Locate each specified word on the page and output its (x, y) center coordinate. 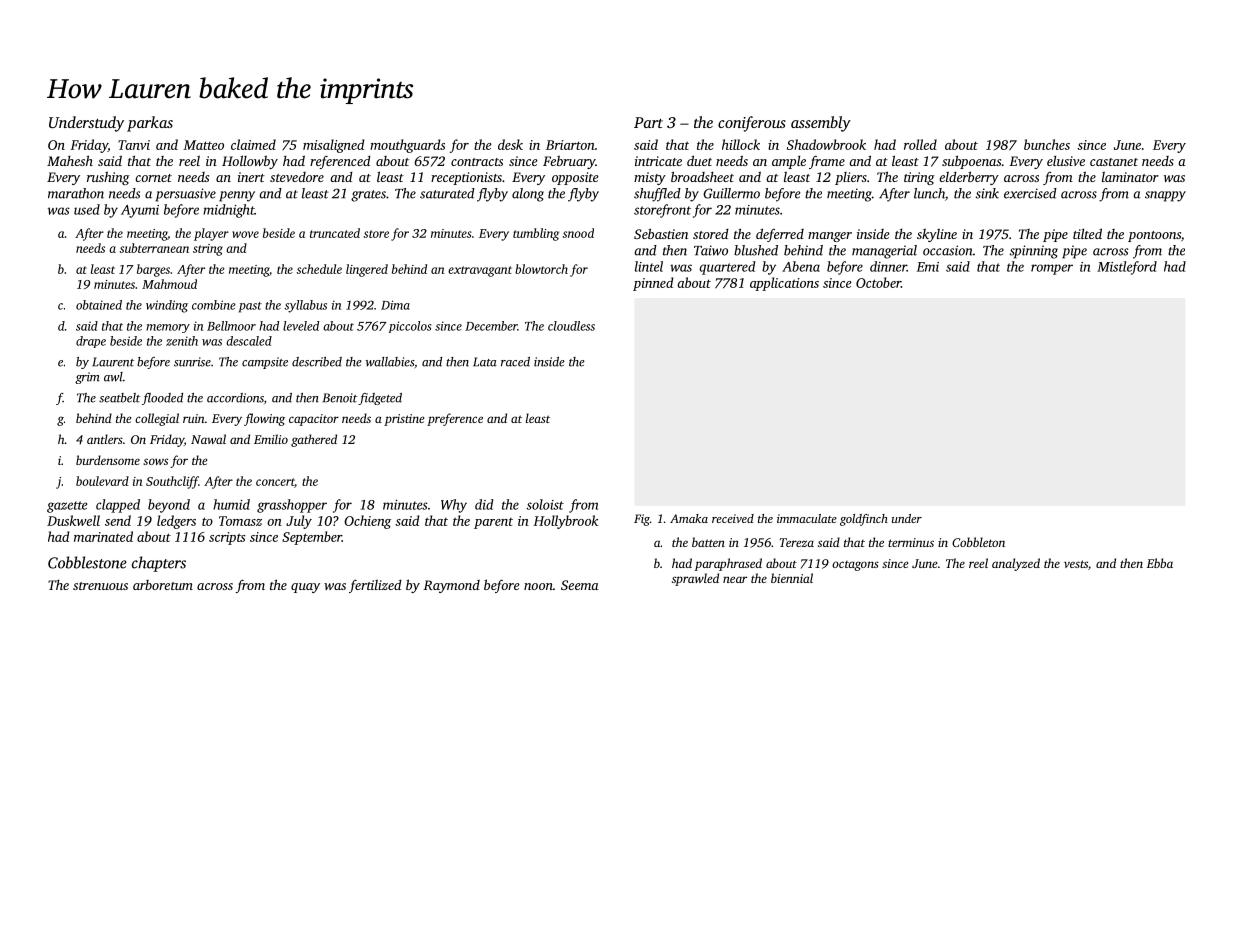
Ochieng (367, 522)
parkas (150, 124)
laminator (1130, 177)
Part (648, 122)
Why (454, 506)
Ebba (1160, 563)
